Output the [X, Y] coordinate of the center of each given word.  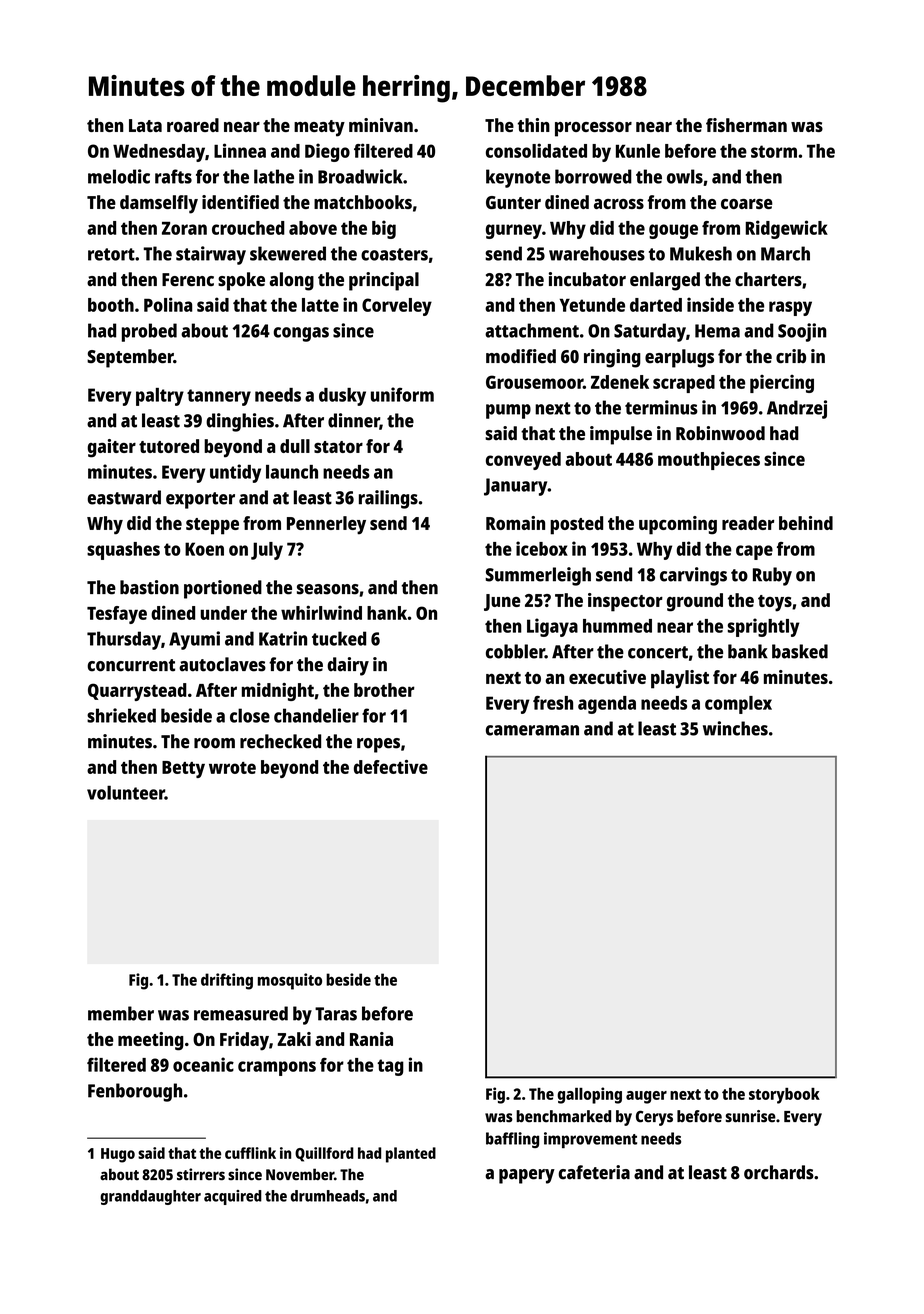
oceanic [203, 1064]
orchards [779, 1172]
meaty [319, 128]
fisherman [746, 125]
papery [527, 1176]
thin [534, 125]
